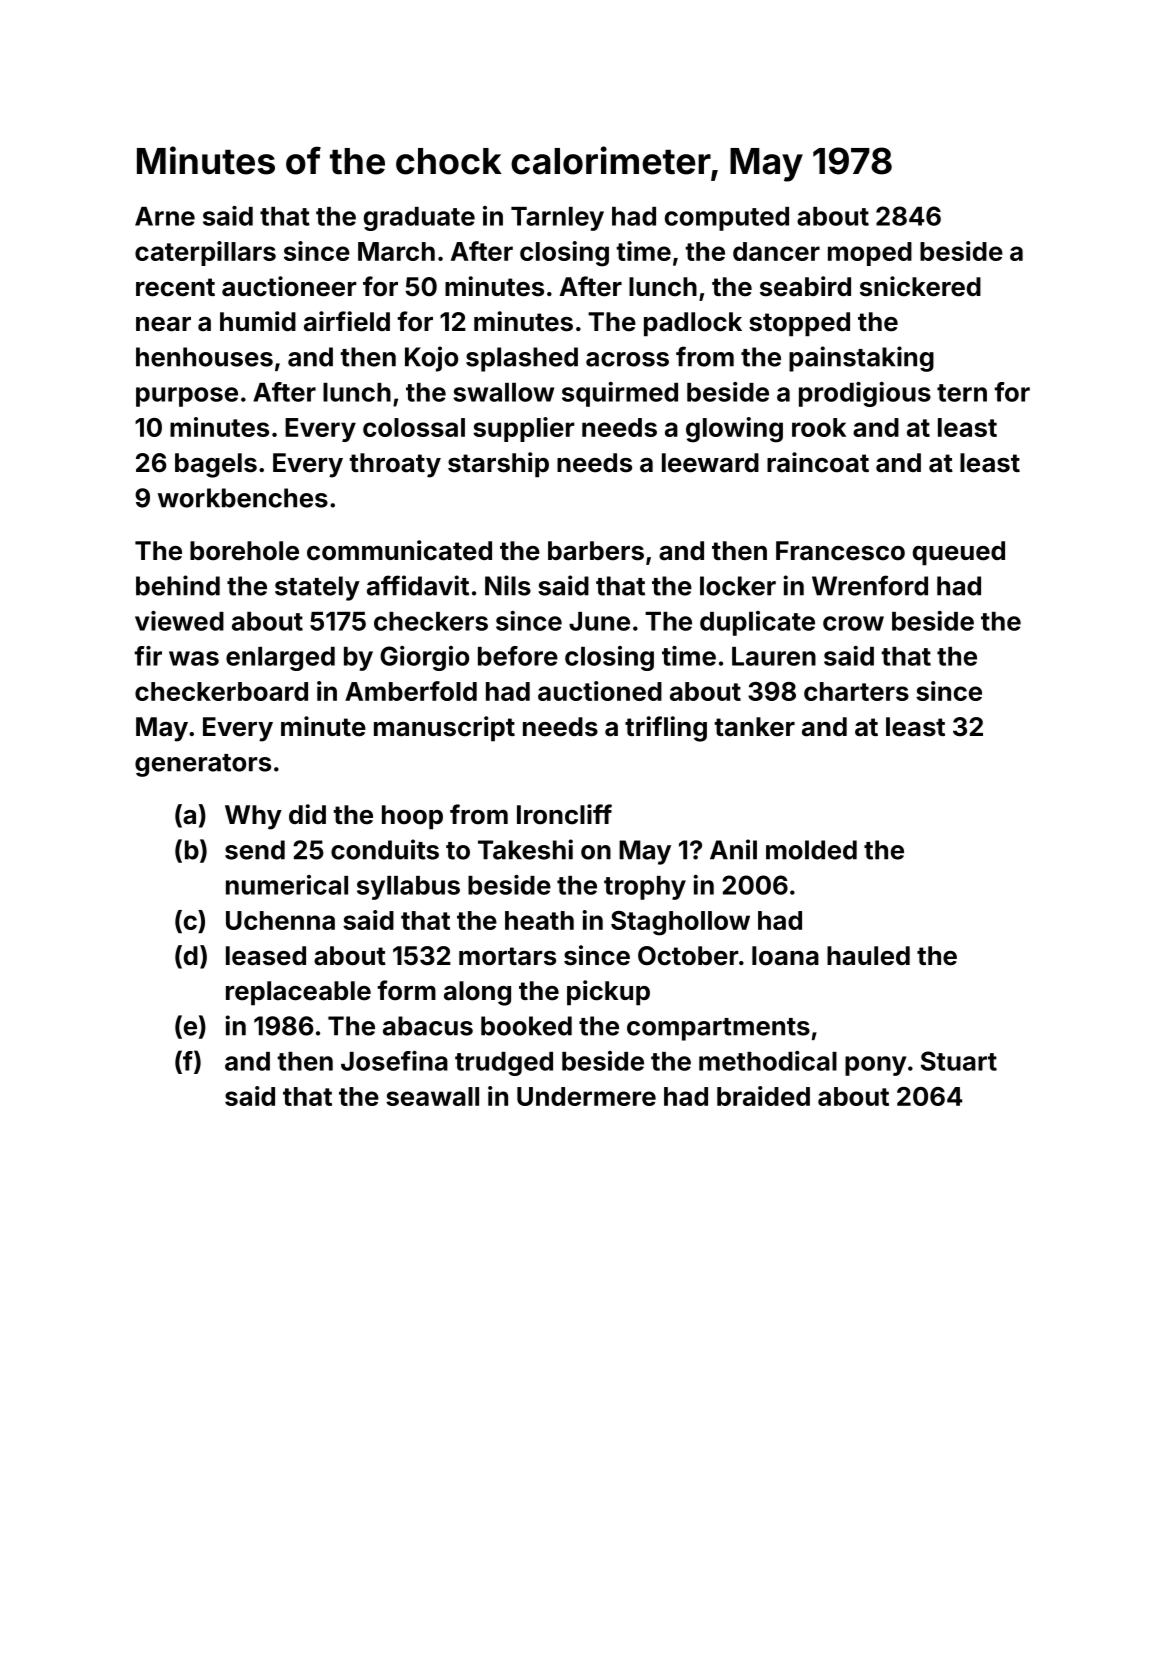 The height and width of the screenshot is (1654, 1165). I want to click on form, so click(406, 990).
